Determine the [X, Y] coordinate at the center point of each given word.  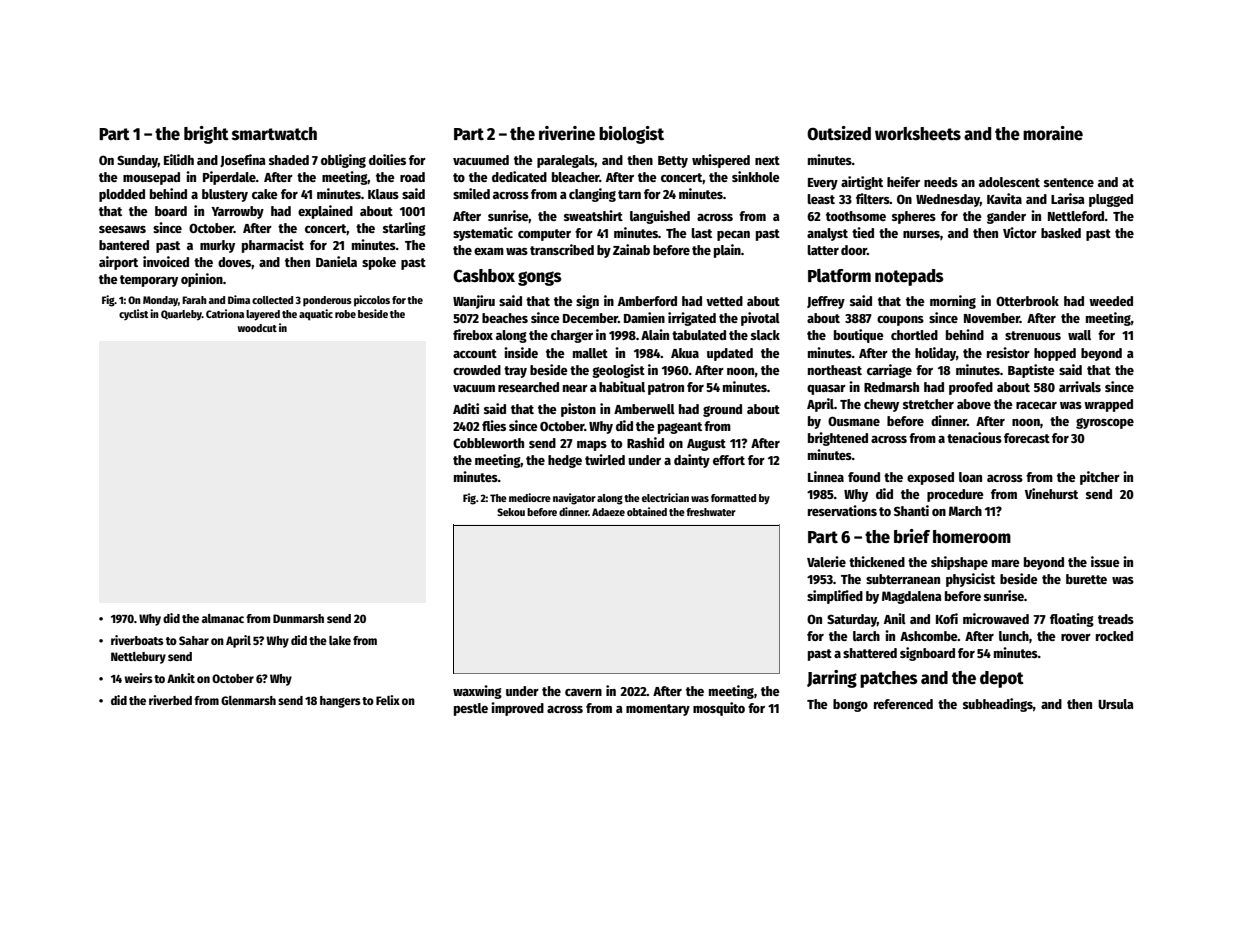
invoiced [166, 261]
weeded [1111, 301]
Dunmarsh [298, 618]
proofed [971, 388]
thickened [877, 561]
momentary [658, 710]
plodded [122, 195]
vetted [724, 301]
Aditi [466, 408]
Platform [839, 276]
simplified [835, 597]
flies [494, 425]
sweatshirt [593, 215]
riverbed [170, 700]
